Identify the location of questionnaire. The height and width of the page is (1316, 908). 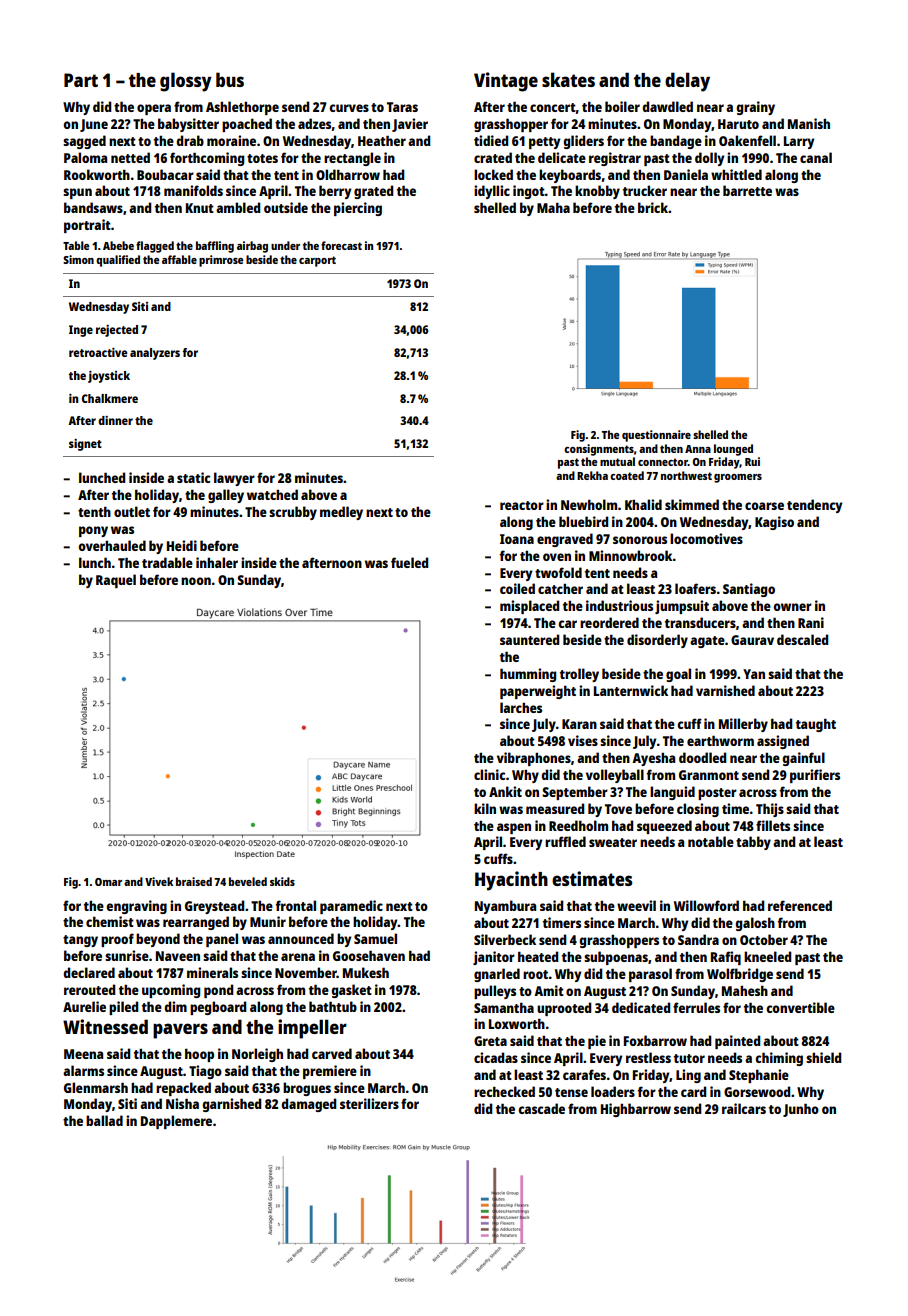
(656, 436).
